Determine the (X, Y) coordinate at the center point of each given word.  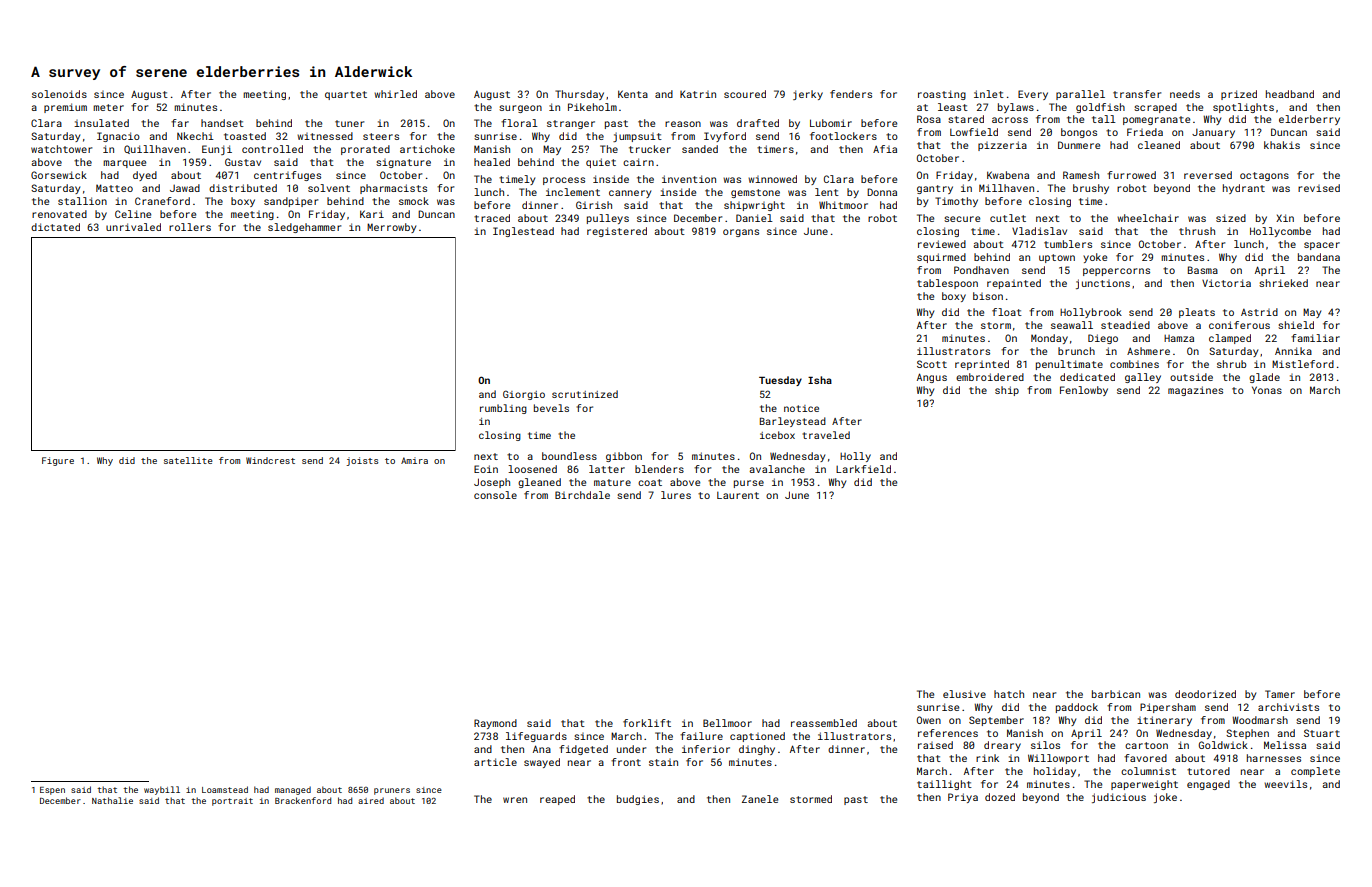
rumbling (503, 409)
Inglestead (523, 232)
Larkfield (863, 469)
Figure (58, 461)
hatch (1009, 694)
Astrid (1259, 312)
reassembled (824, 723)
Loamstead (225, 789)
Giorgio (524, 395)
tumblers (1068, 244)
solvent (329, 188)
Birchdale (582, 495)
